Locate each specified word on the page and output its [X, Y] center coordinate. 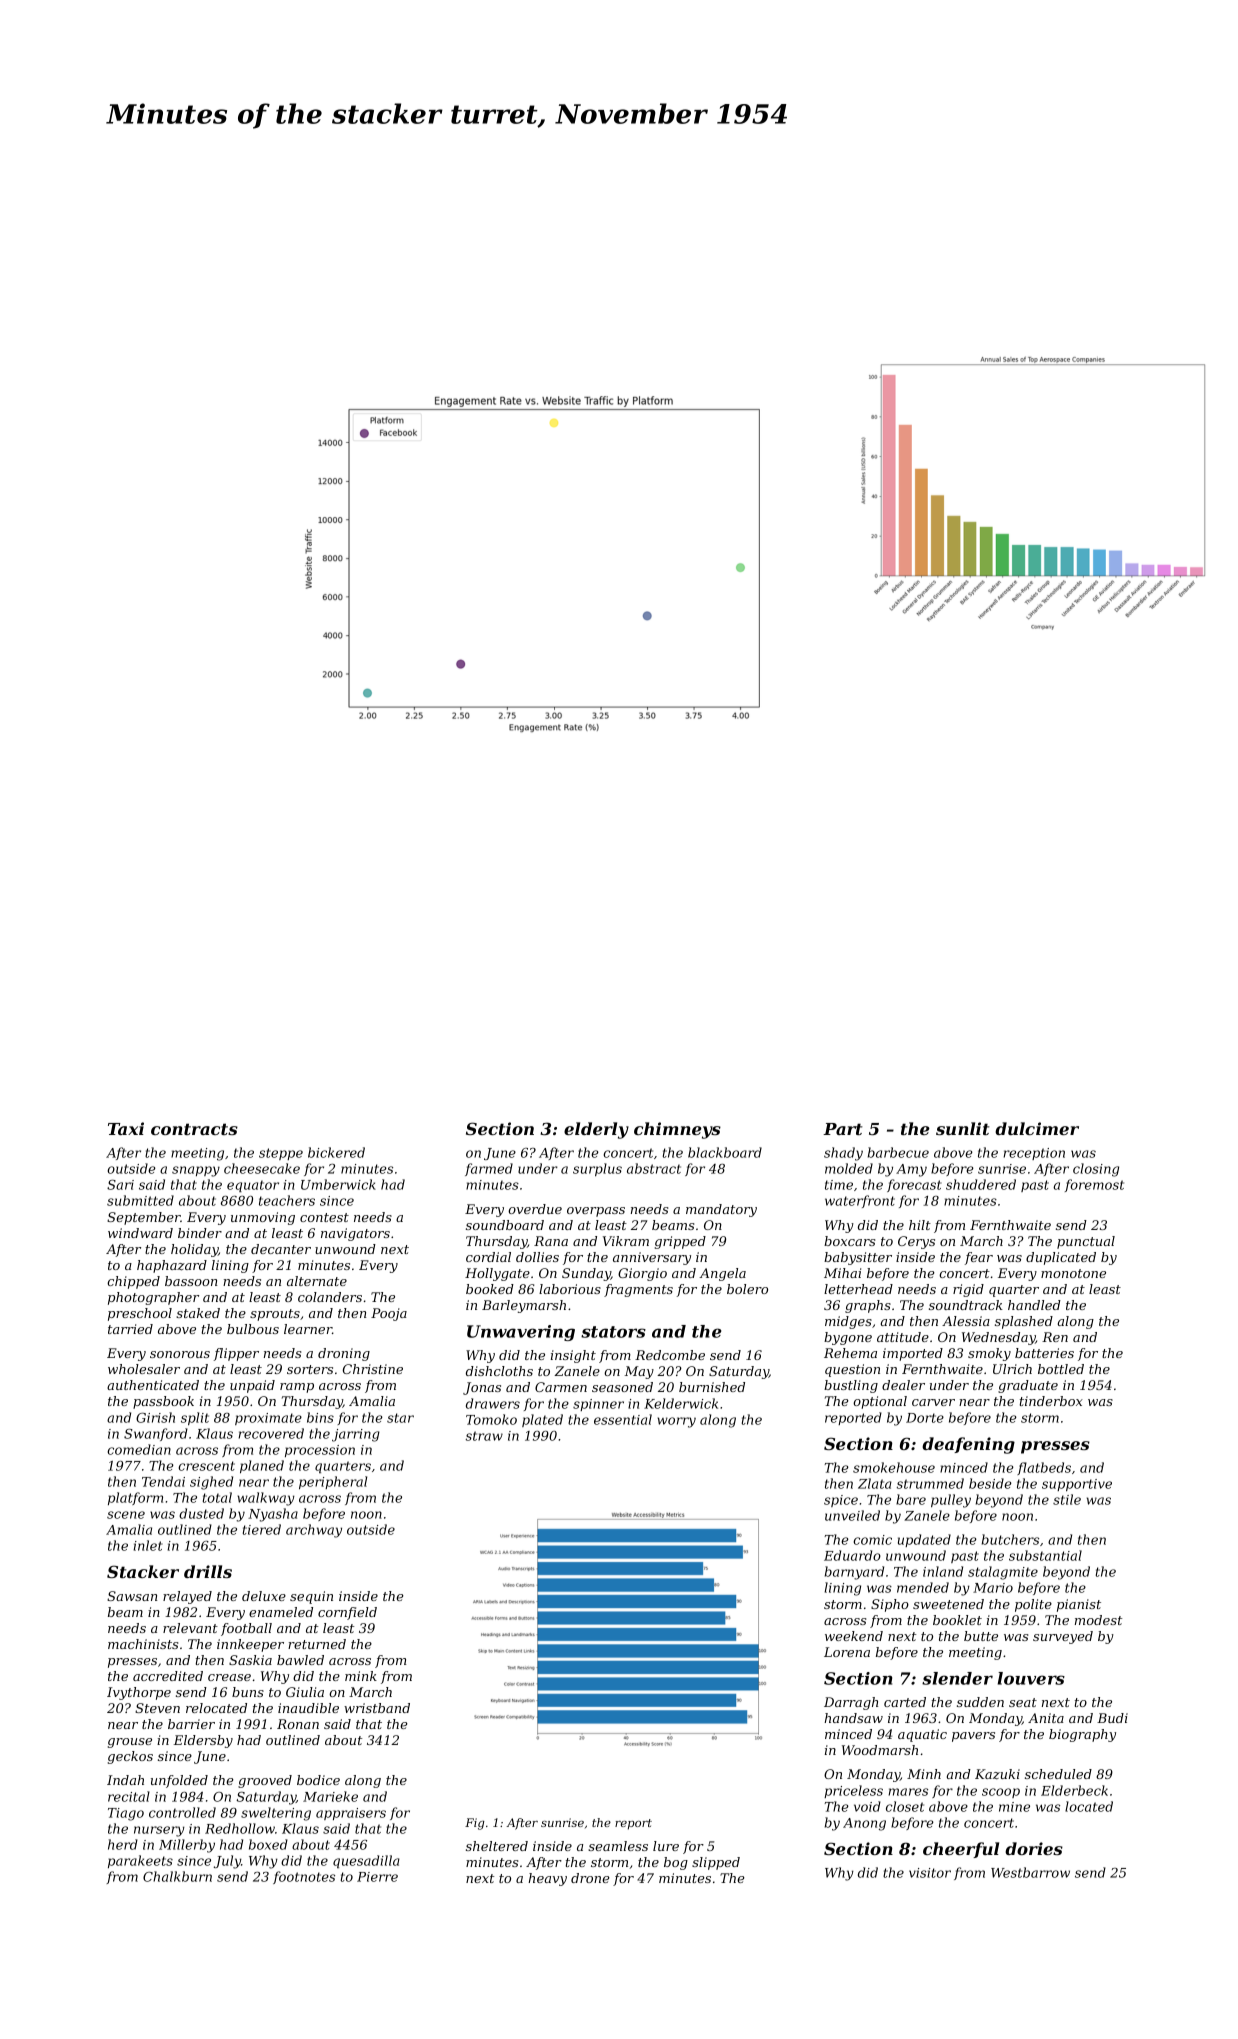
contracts [194, 1129]
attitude [903, 1337]
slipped [716, 1863]
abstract [654, 1168]
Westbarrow [1030, 1872]
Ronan [298, 1724]
